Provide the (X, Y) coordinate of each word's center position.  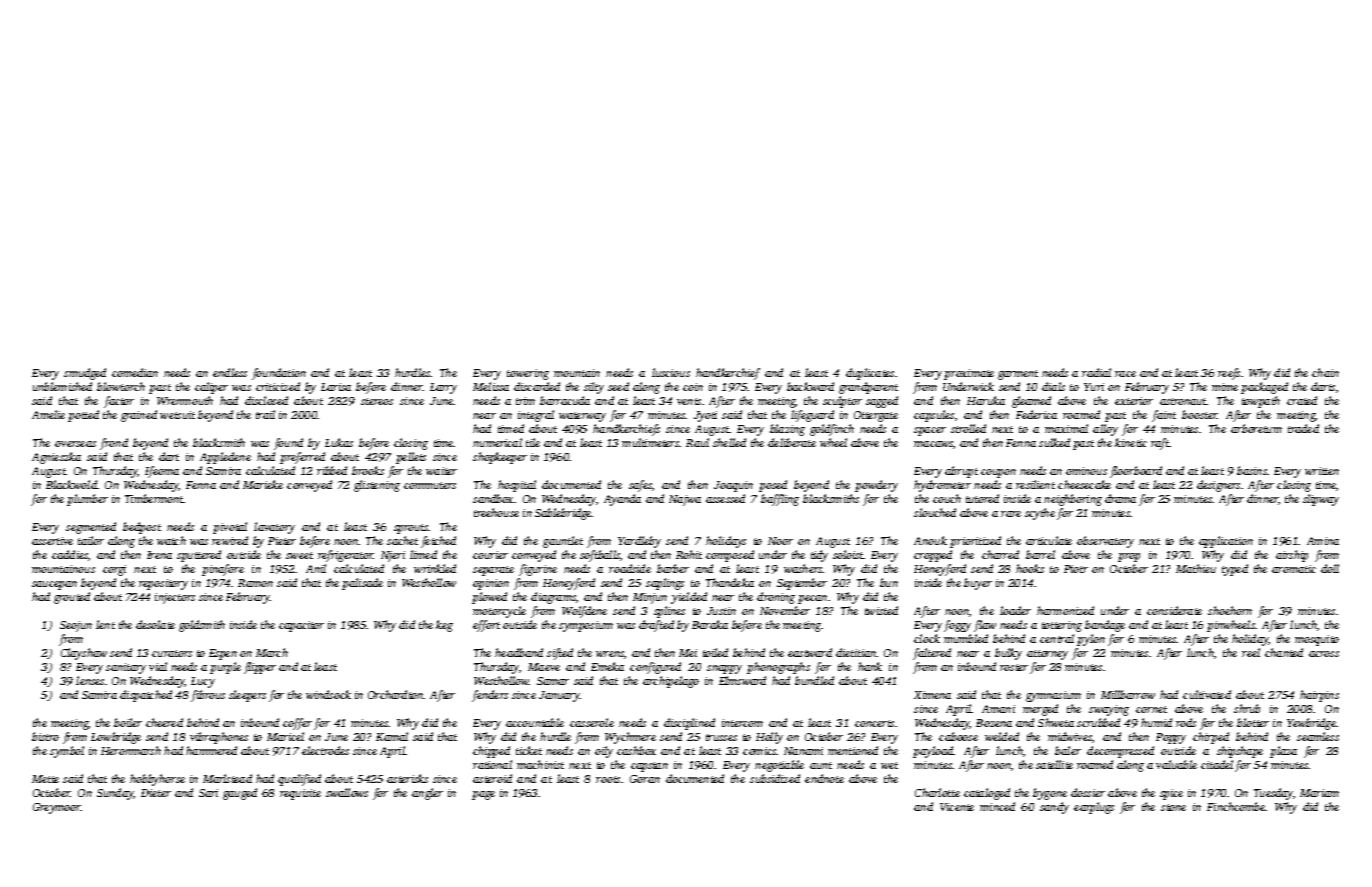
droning (776, 598)
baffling (780, 500)
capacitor (301, 626)
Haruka (986, 400)
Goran (645, 779)
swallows (347, 792)
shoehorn (1230, 610)
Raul (697, 442)
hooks (1030, 568)
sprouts (411, 529)
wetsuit (177, 415)
